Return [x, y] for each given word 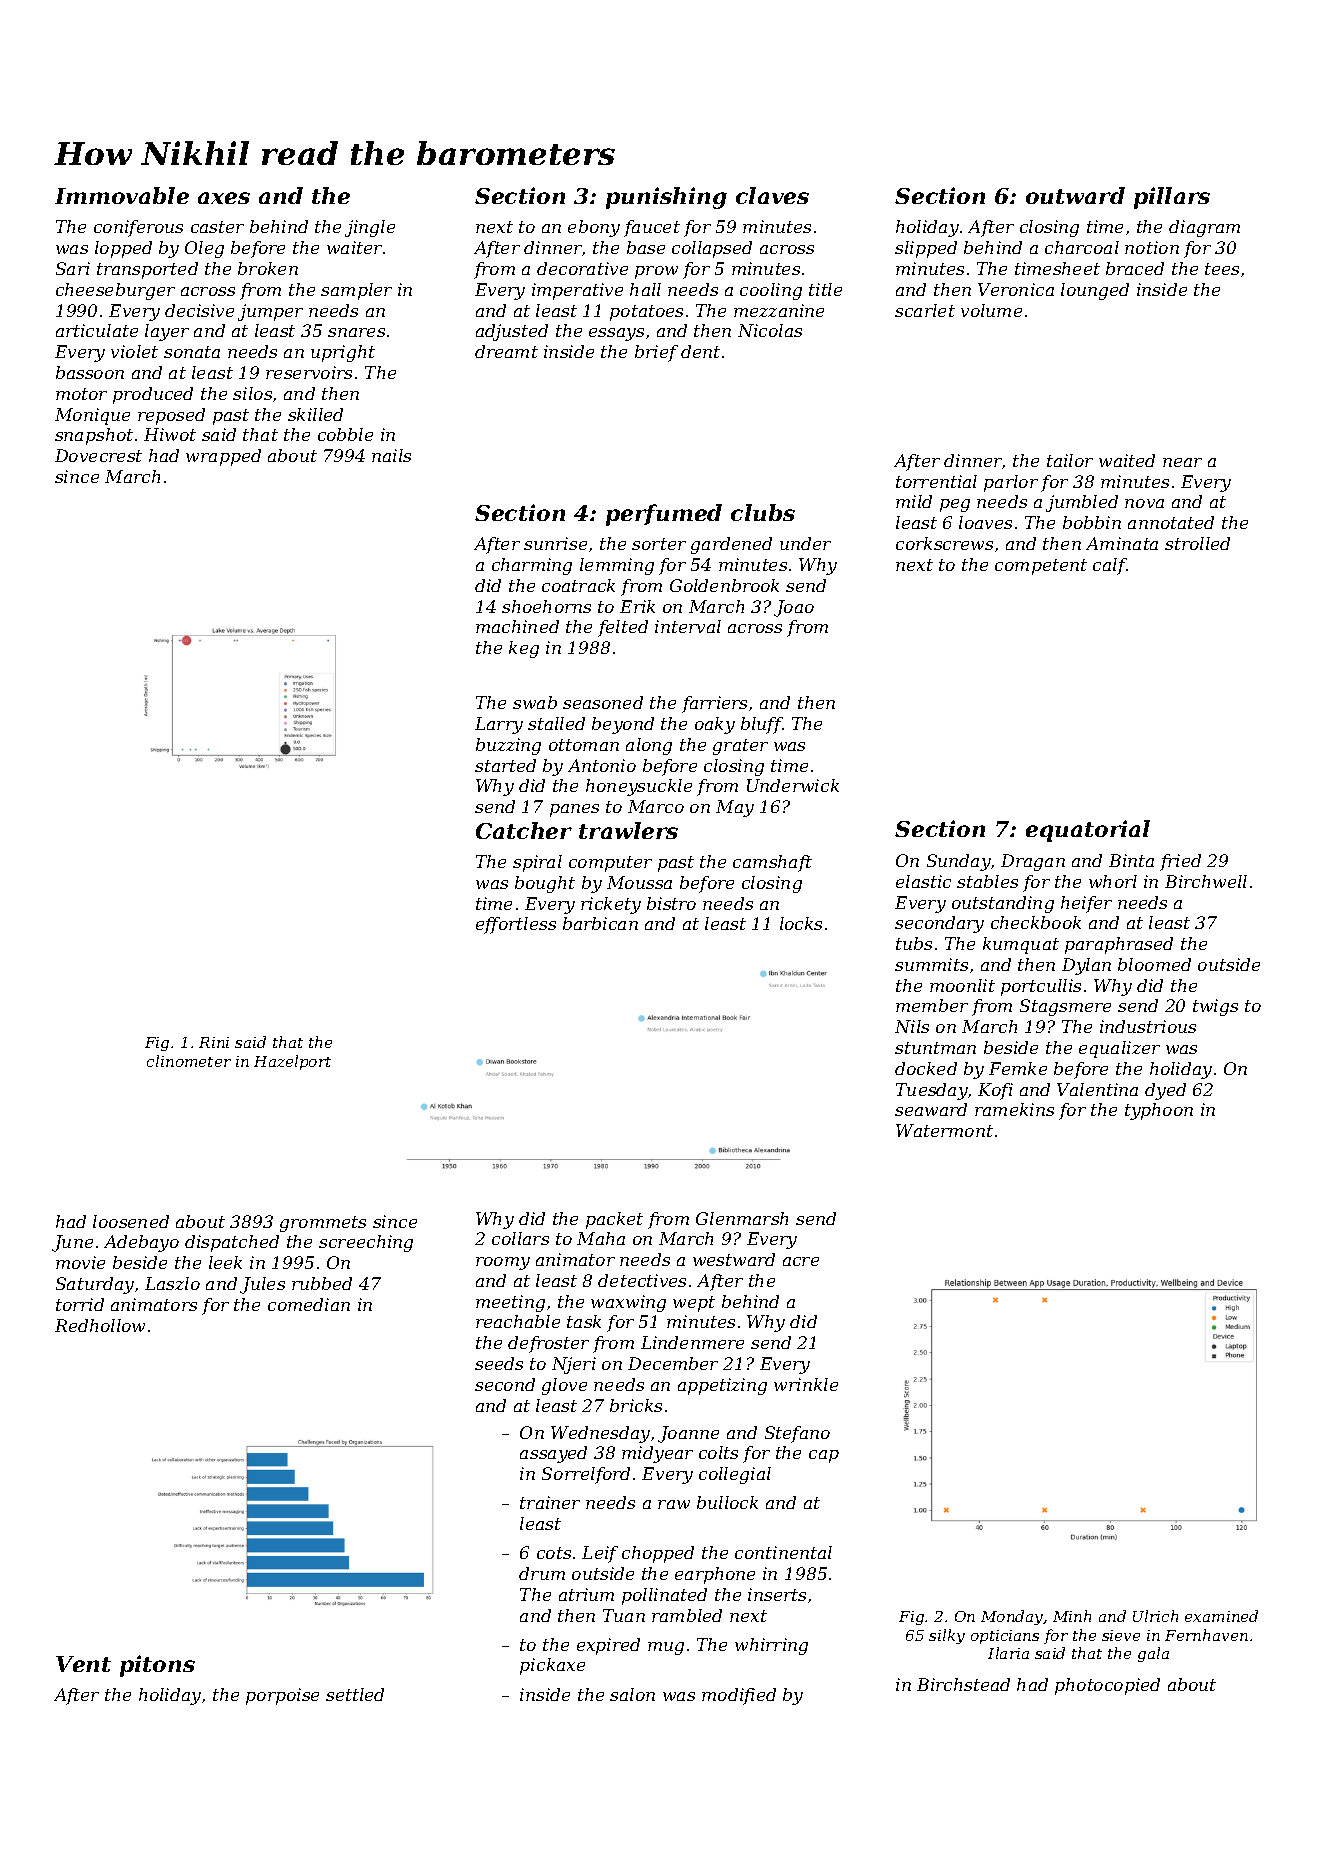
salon [632, 1694]
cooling [771, 291]
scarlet [925, 310]
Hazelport [292, 1062]
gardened [731, 545]
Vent [83, 1664]
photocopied [1107, 1686]
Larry [499, 725]
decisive [199, 310]
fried [1180, 862]
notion [1152, 247]
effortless [516, 925]
